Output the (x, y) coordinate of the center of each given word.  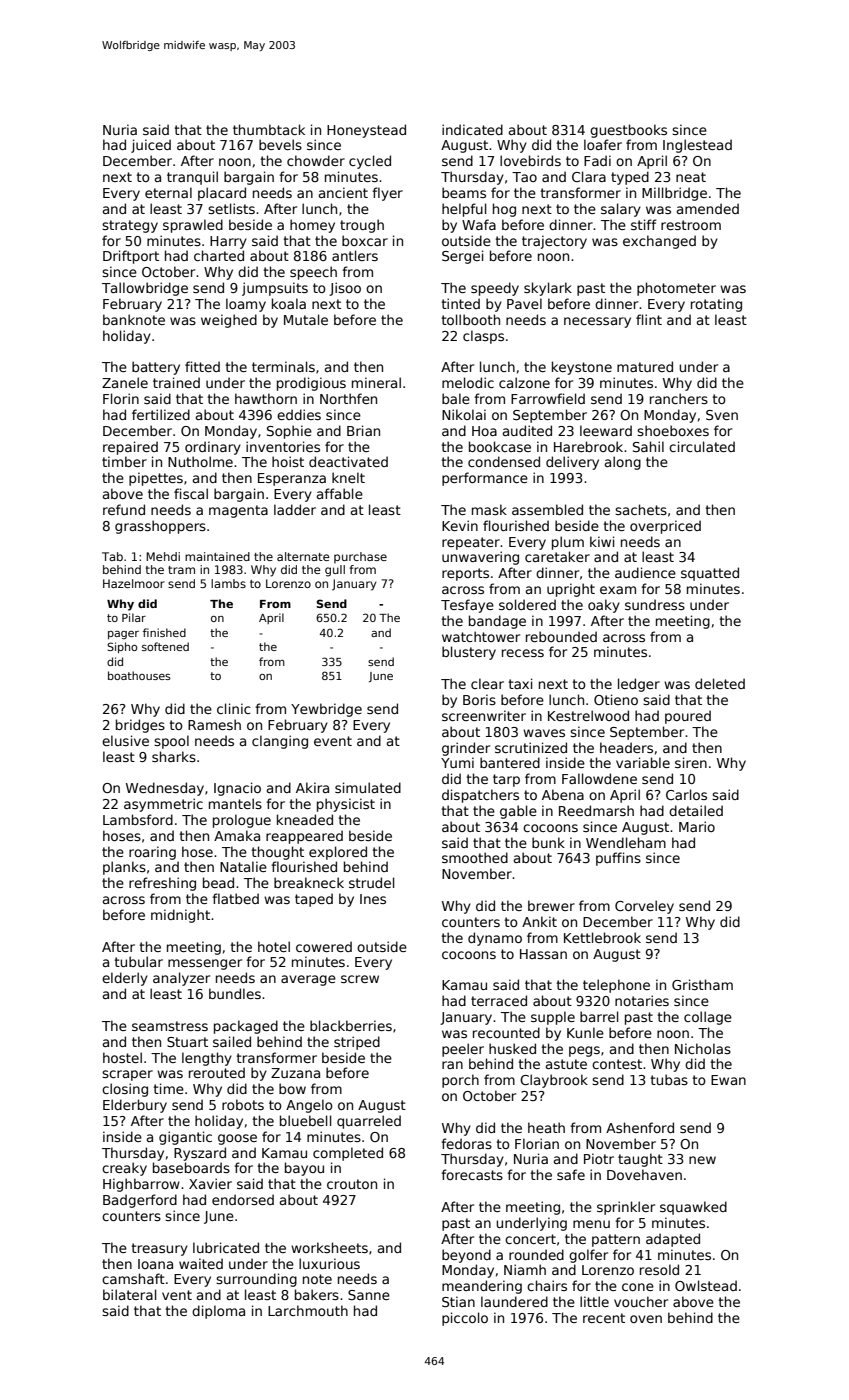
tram (181, 570)
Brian (363, 430)
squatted (710, 574)
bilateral (130, 1294)
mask (489, 509)
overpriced (665, 527)
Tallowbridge (145, 289)
